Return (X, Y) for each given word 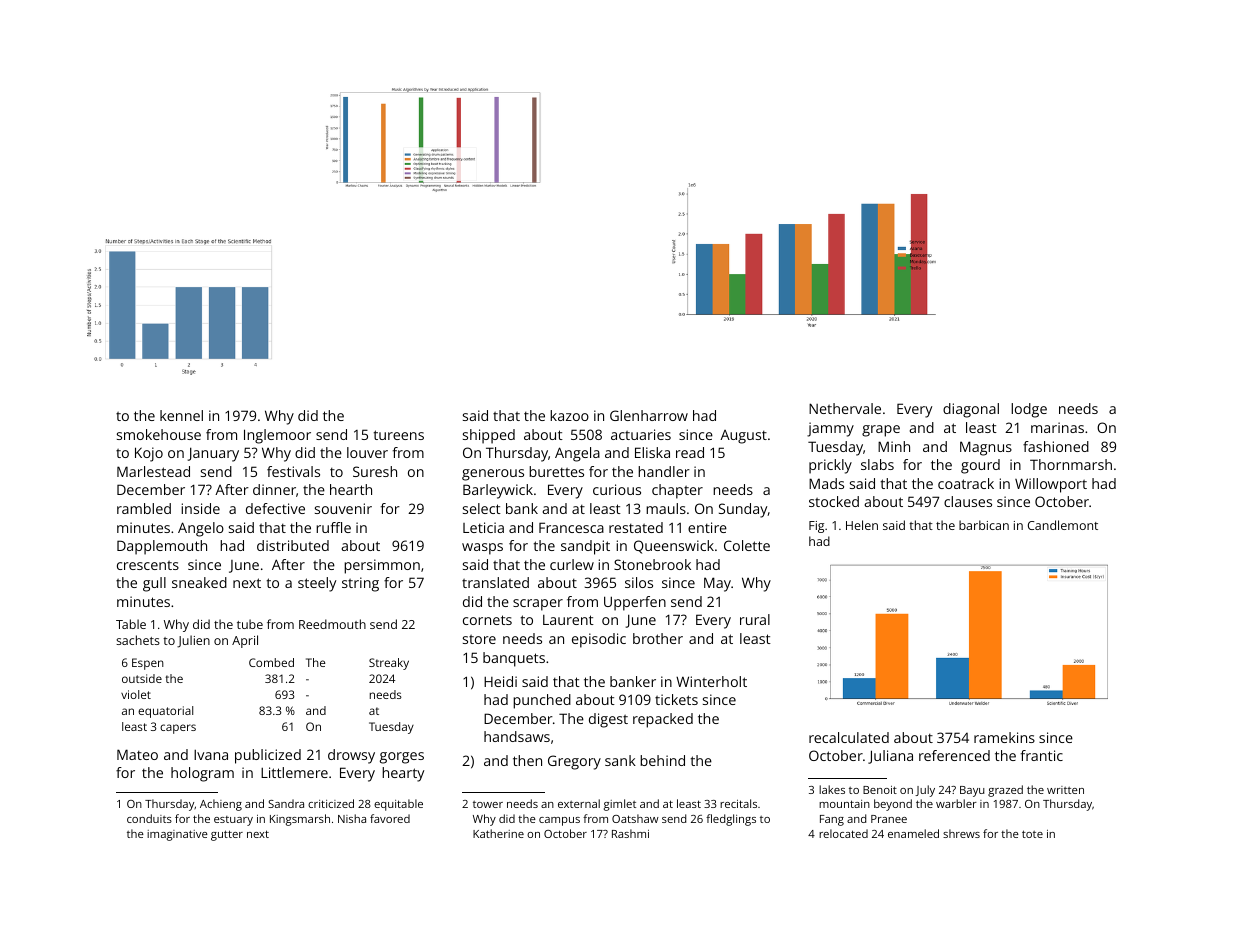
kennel (181, 415)
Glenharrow (649, 415)
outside (142, 678)
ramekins (1004, 737)
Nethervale (845, 408)
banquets (514, 659)
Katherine (498, 833)
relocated (843, 833)
